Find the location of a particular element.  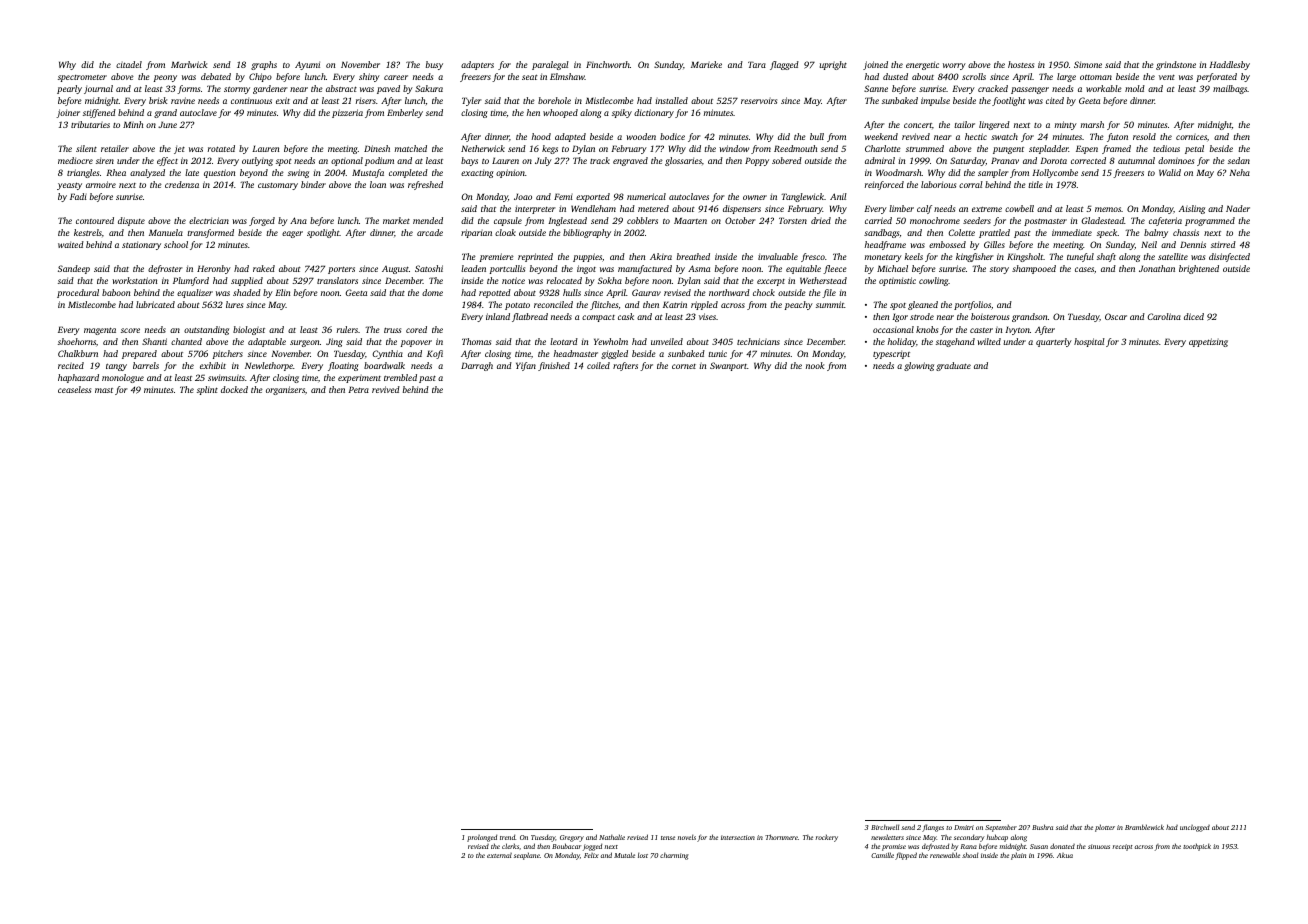

appetizing is located at coordinates (1208, 342).
